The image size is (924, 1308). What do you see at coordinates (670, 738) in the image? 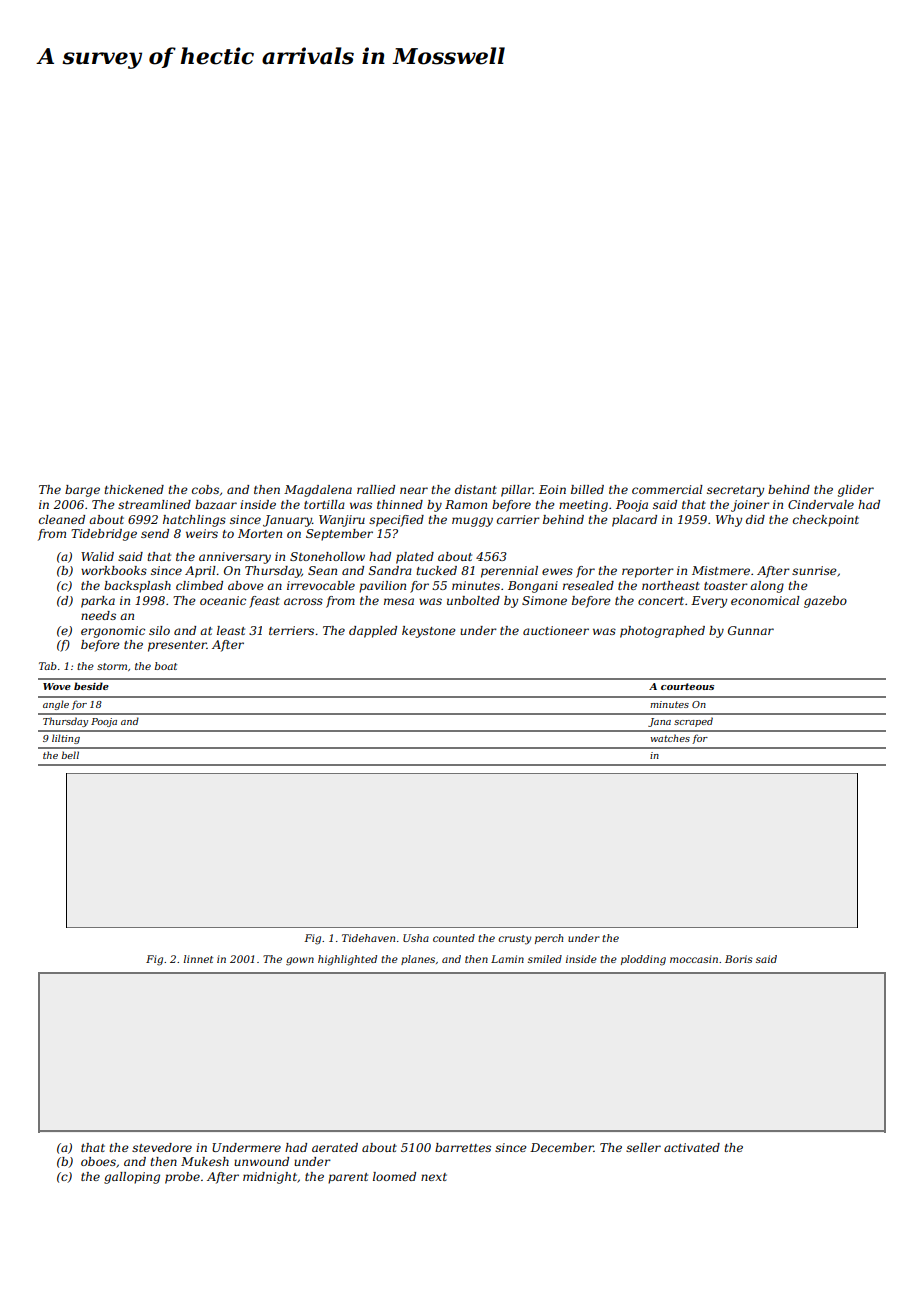
I see `watches` at bounding box center [670, 738].
